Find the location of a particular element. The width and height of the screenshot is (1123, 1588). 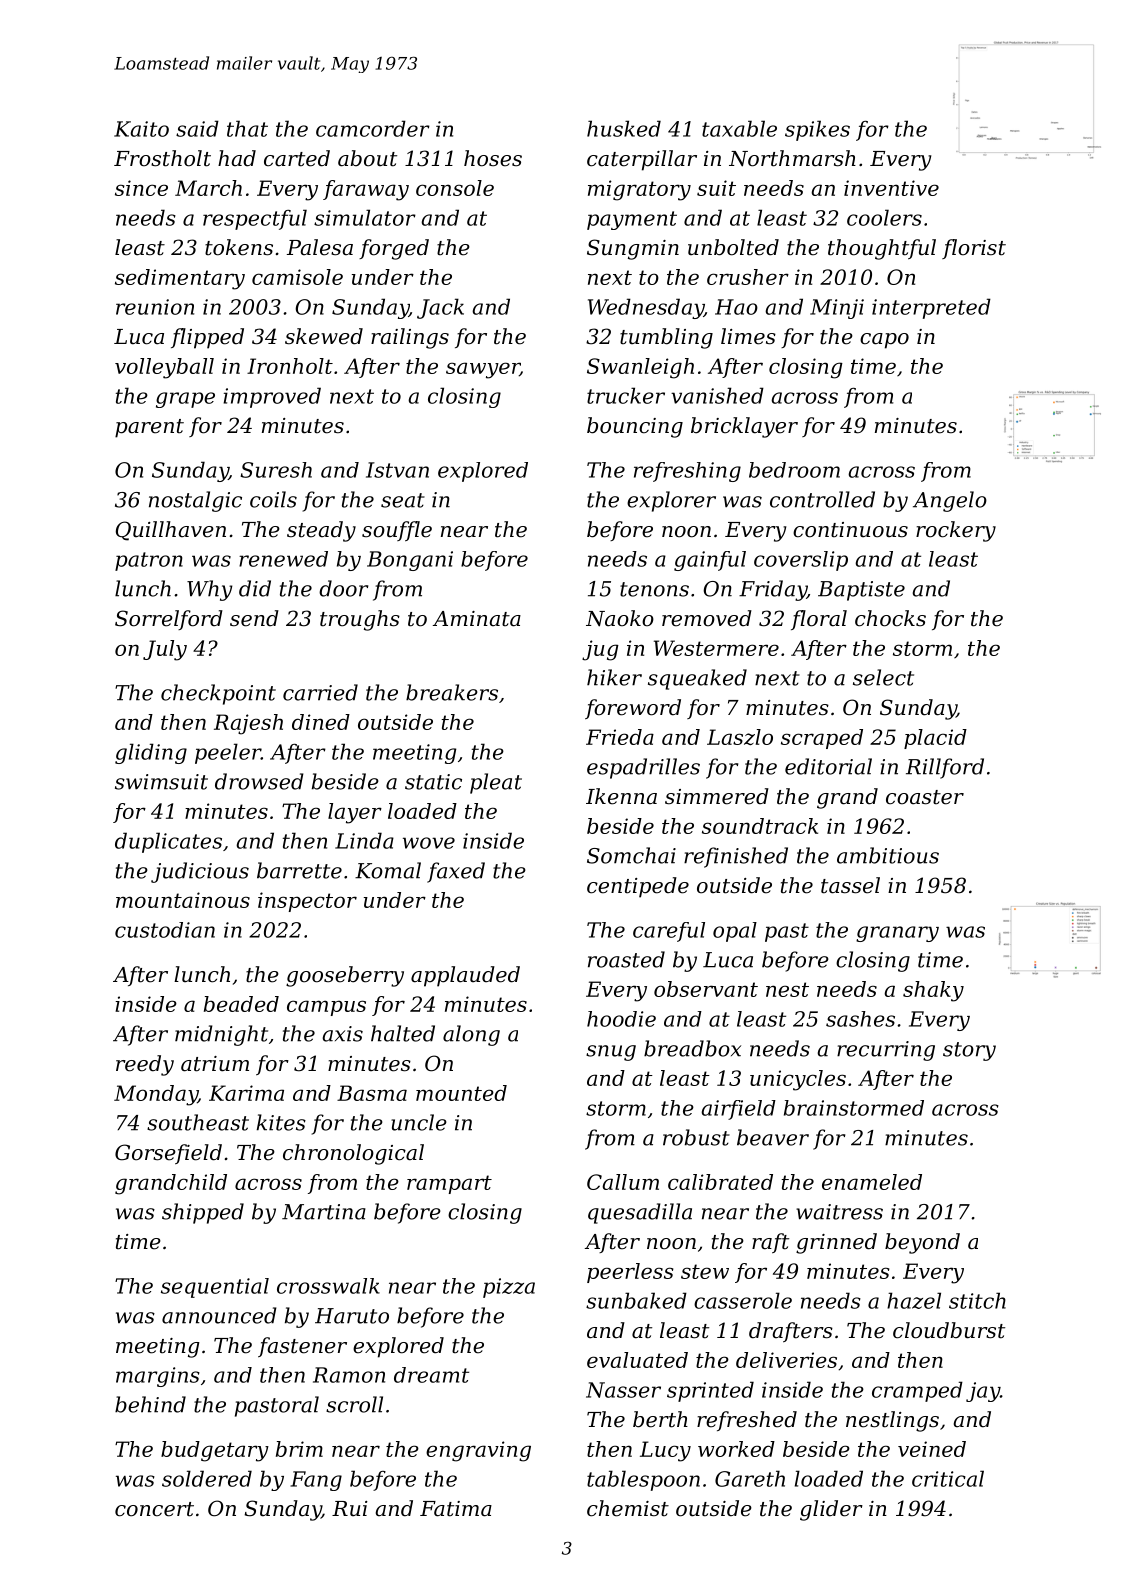

spikes is located at coordinates (817, 130).
